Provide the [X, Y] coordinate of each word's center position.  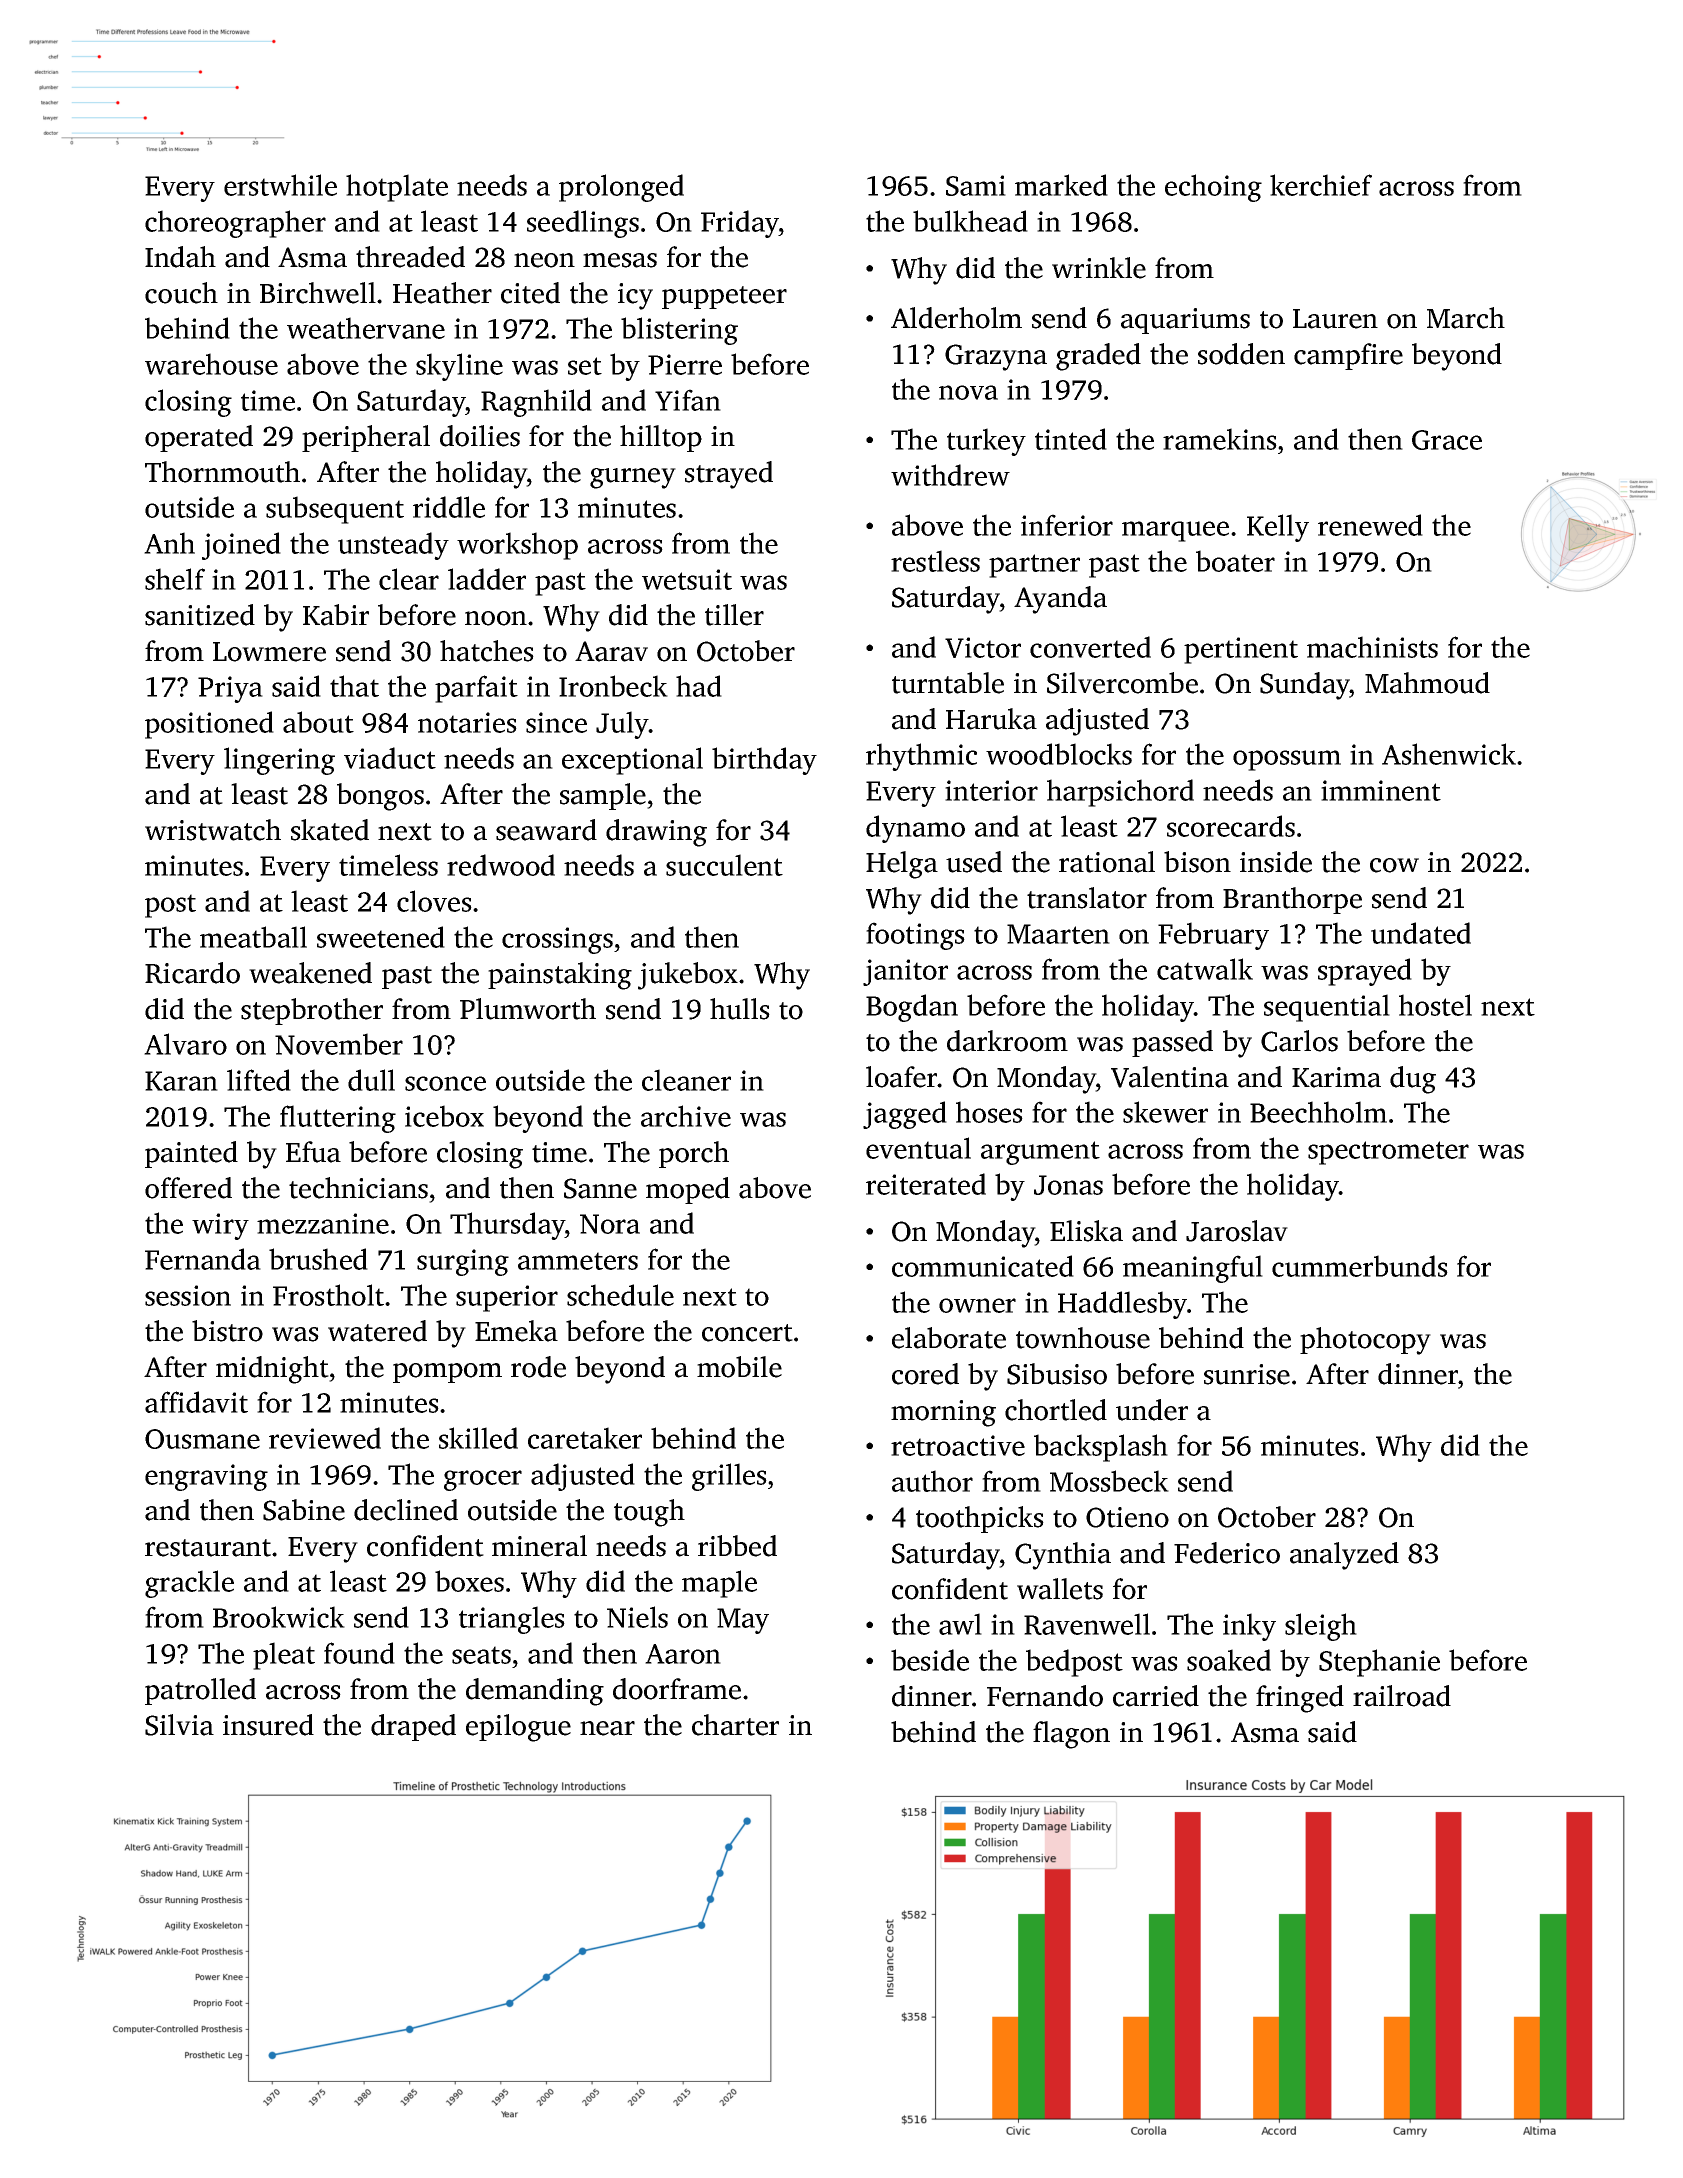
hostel [1435, 1005]
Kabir [336, 615]
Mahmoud [1427, 683]
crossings [557, 940]
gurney [633, 478]
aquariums [1185, 321]
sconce [445, 1083]
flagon [1071, 1735]
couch [181, 293]
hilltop [661, 438]
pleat [284, 1656]
